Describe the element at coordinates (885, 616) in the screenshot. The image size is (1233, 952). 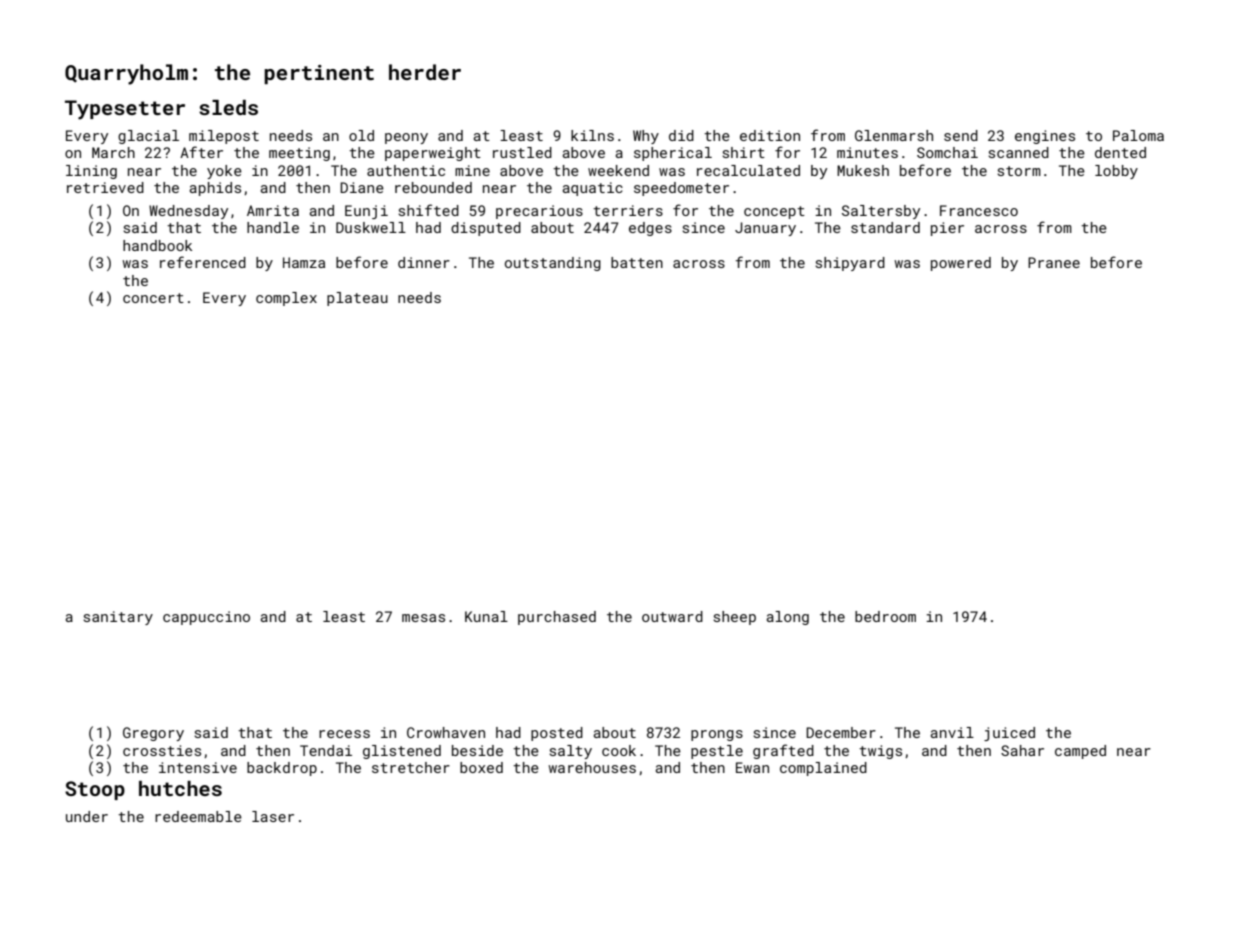
I see `bedroom` at that location.
